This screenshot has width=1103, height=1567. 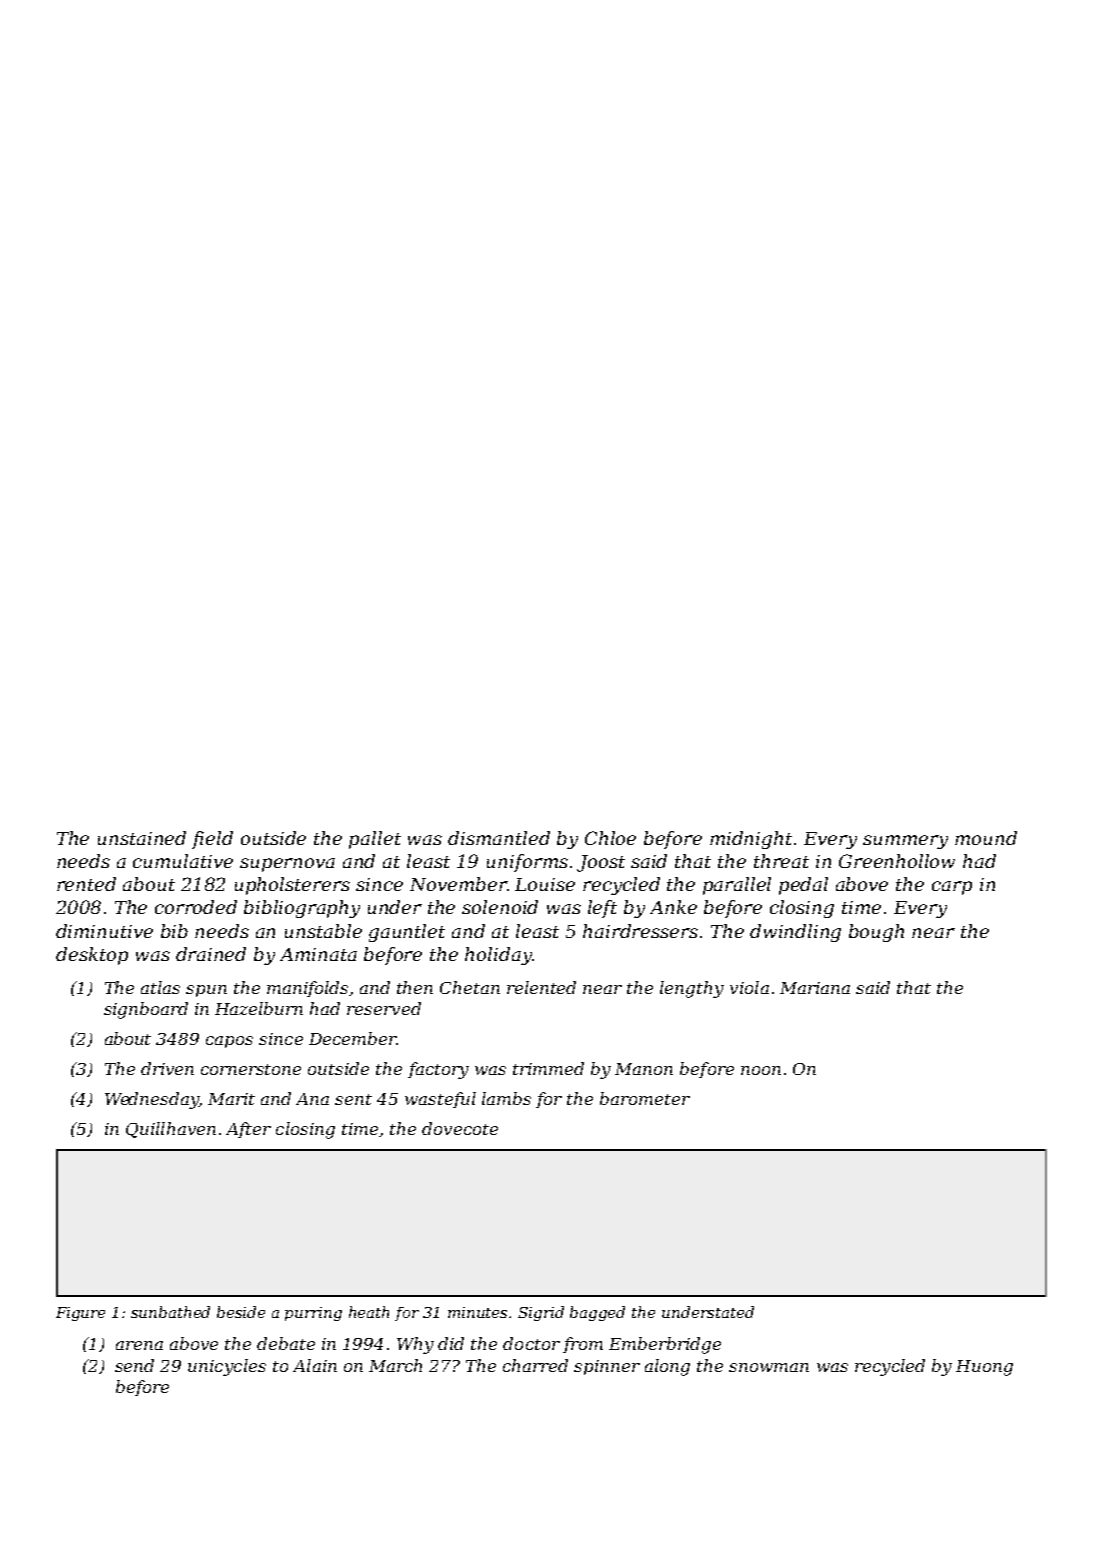 What do you see at coordinates (292, 886) in the screenshot?
I see `upholsterers` at bounding box center [292, 886].
